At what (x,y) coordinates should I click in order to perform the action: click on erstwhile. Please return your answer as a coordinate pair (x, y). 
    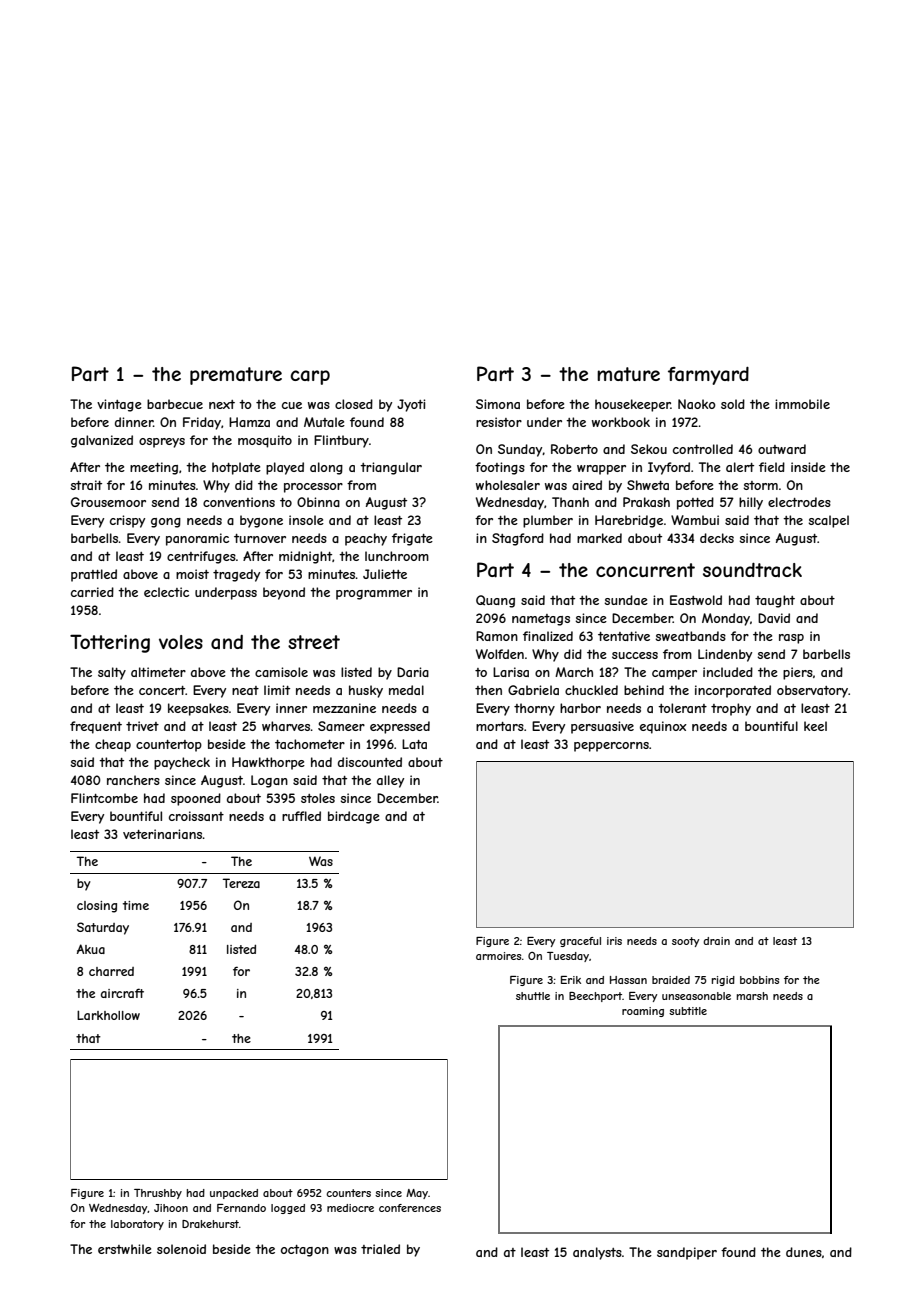
    Looking at the image, I should click on (125, 1249).
